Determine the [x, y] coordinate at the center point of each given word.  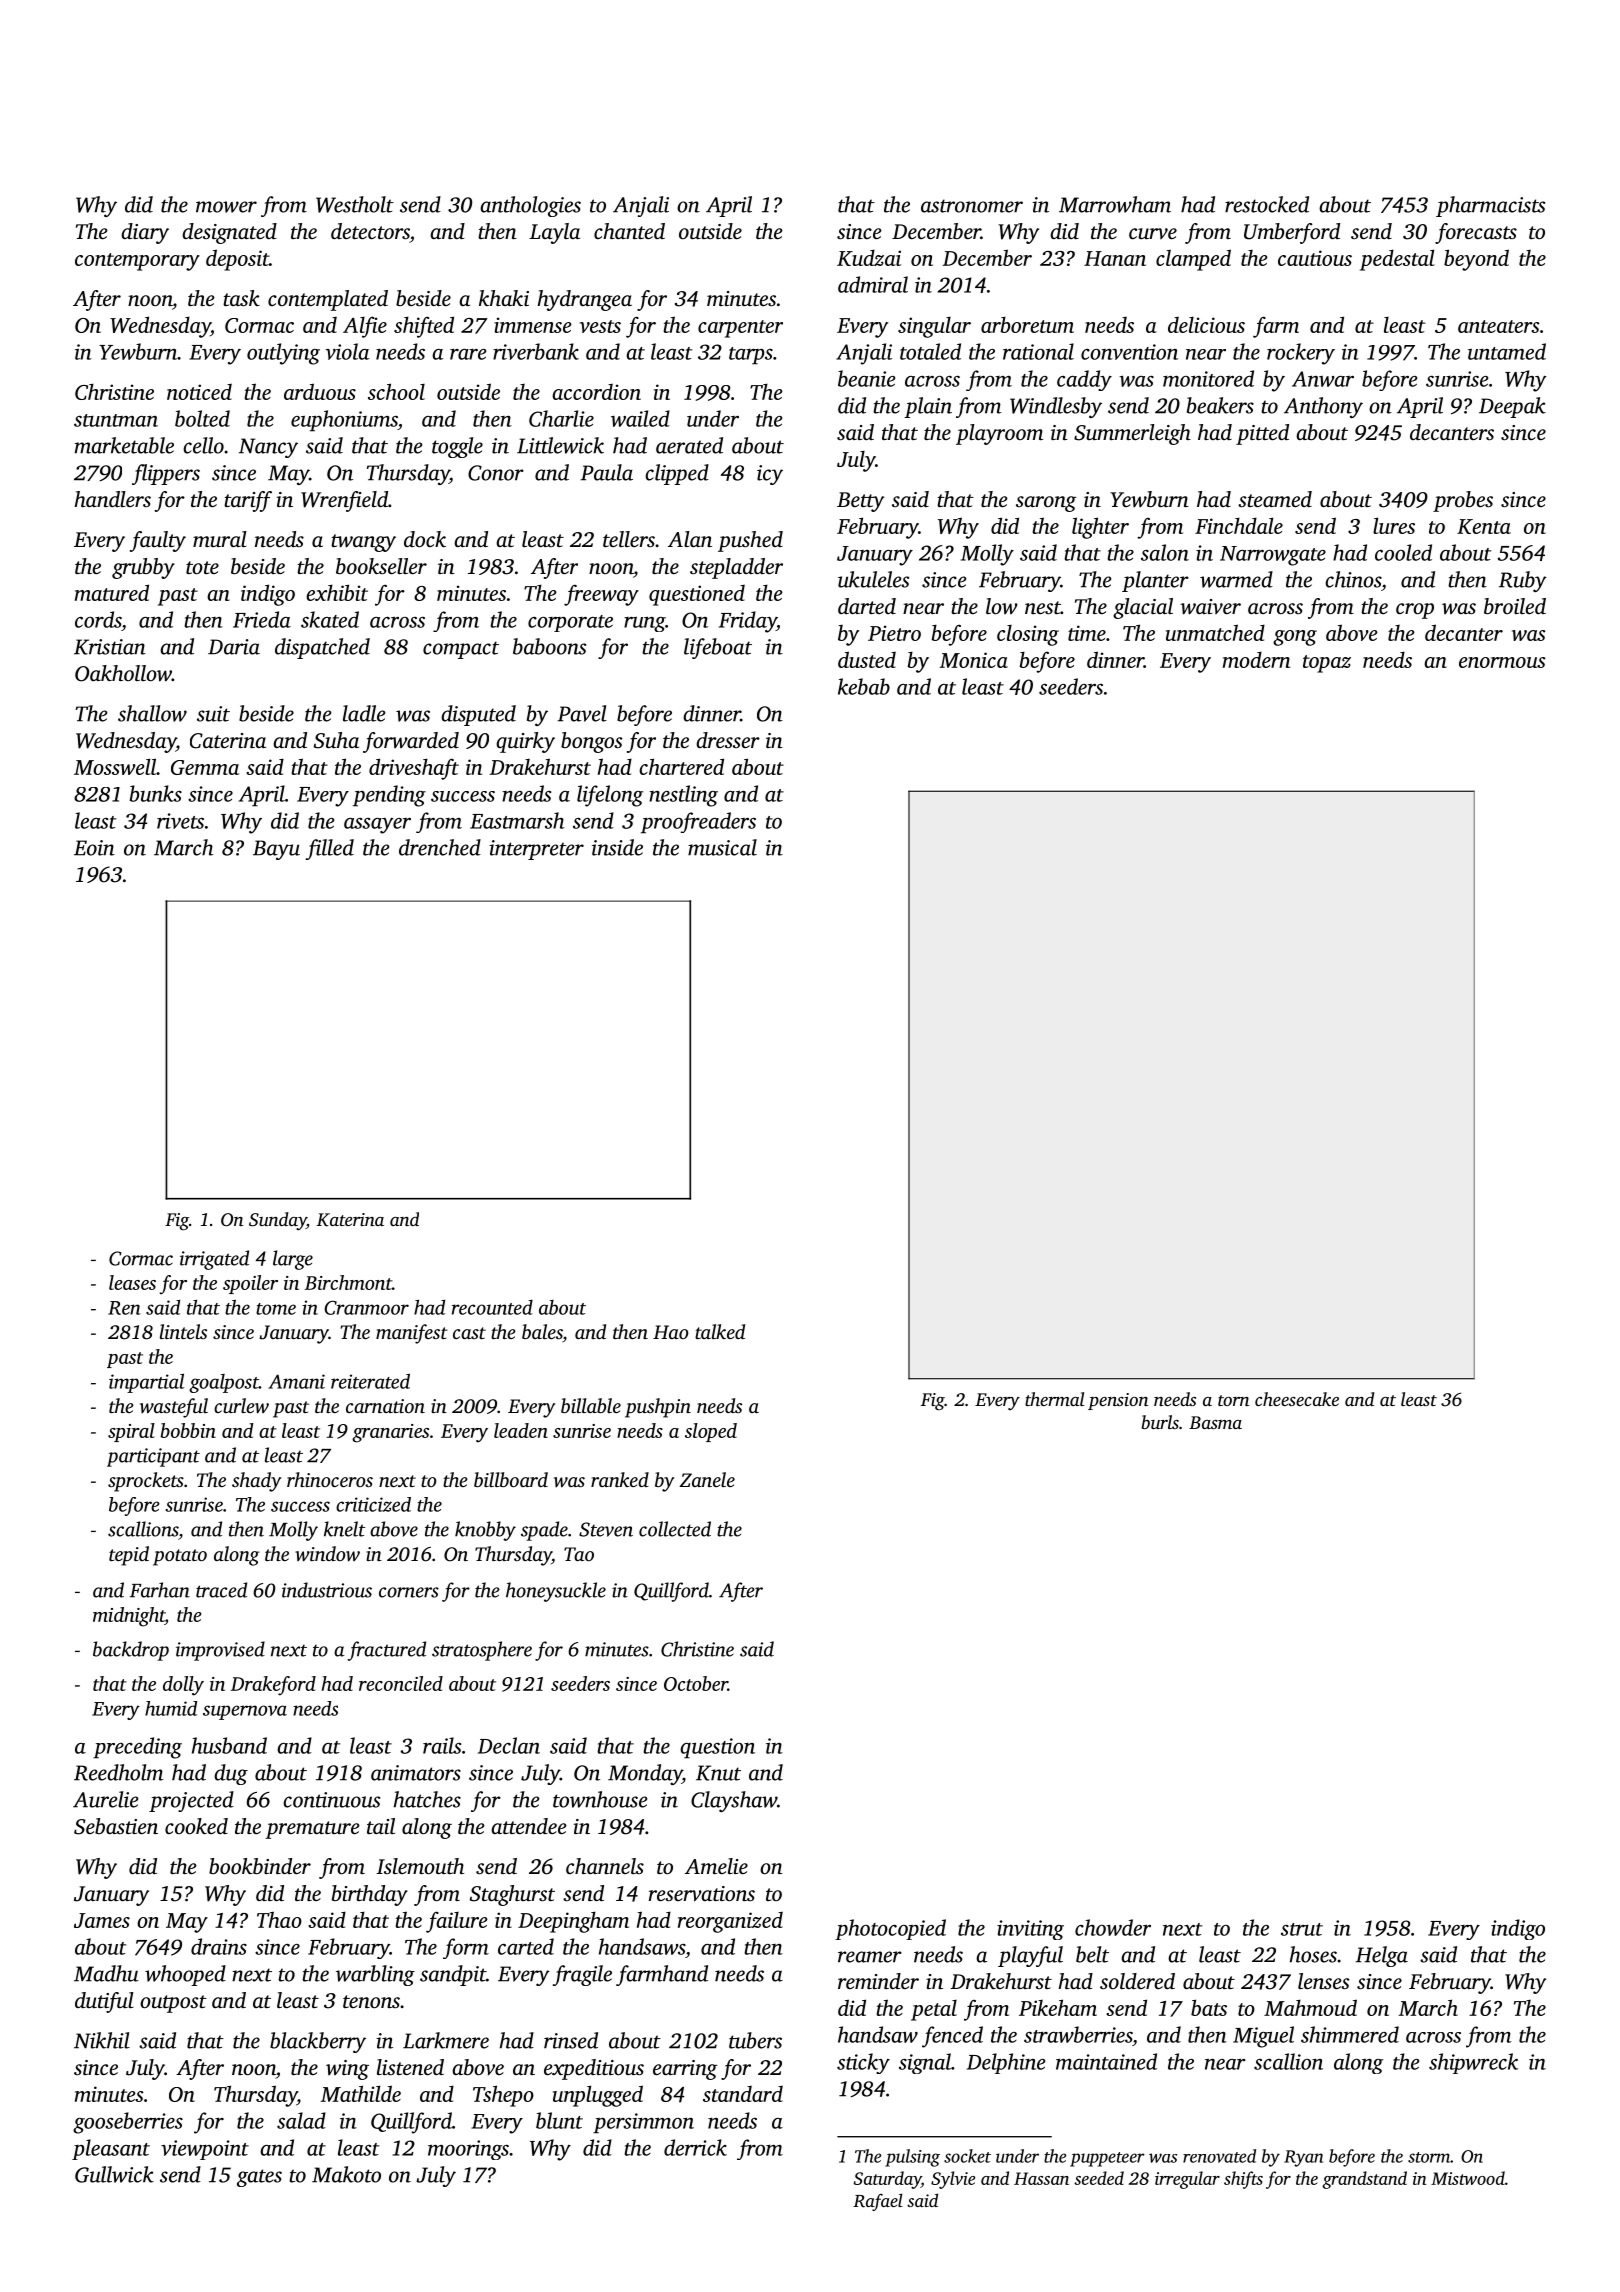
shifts [1243, 2180]
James [102, 1920]
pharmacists [1490, 206]
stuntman [116, 420]
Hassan [1041, 2178]
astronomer [972, 206]
